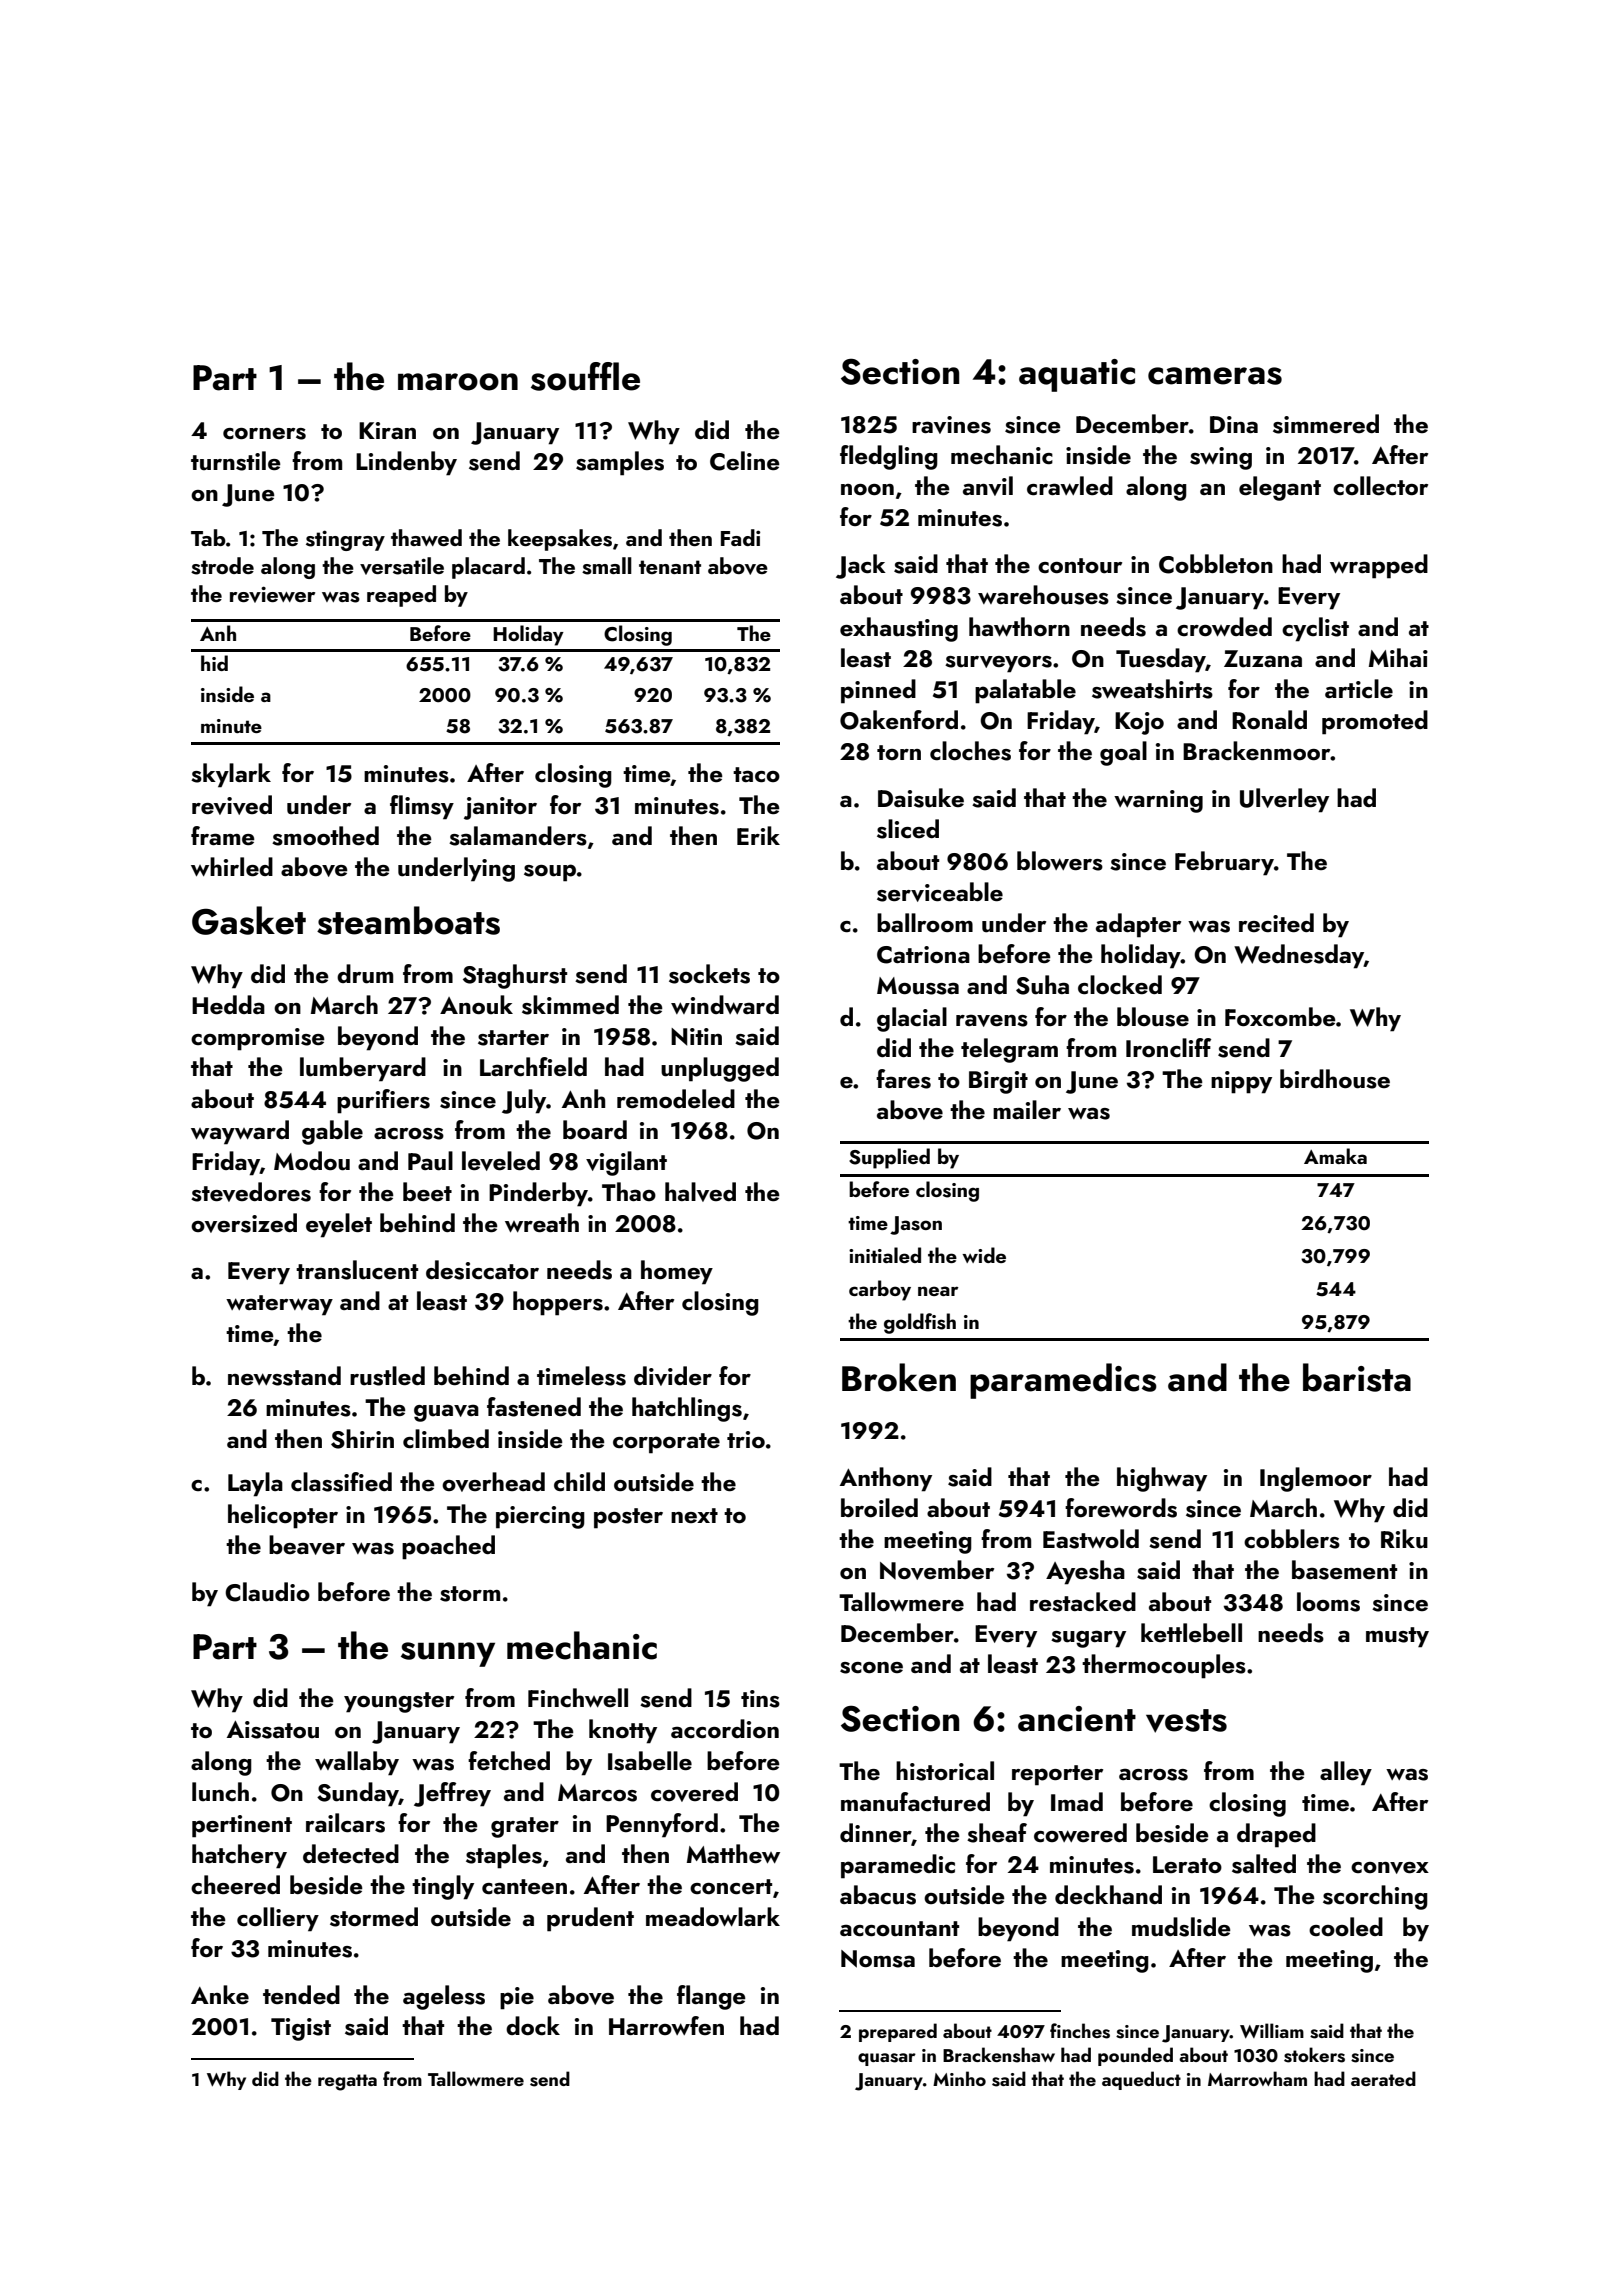  What do you see at coordinates (387, 430) in the page?
I see `Kiran` at bounding box center [387, 430].
